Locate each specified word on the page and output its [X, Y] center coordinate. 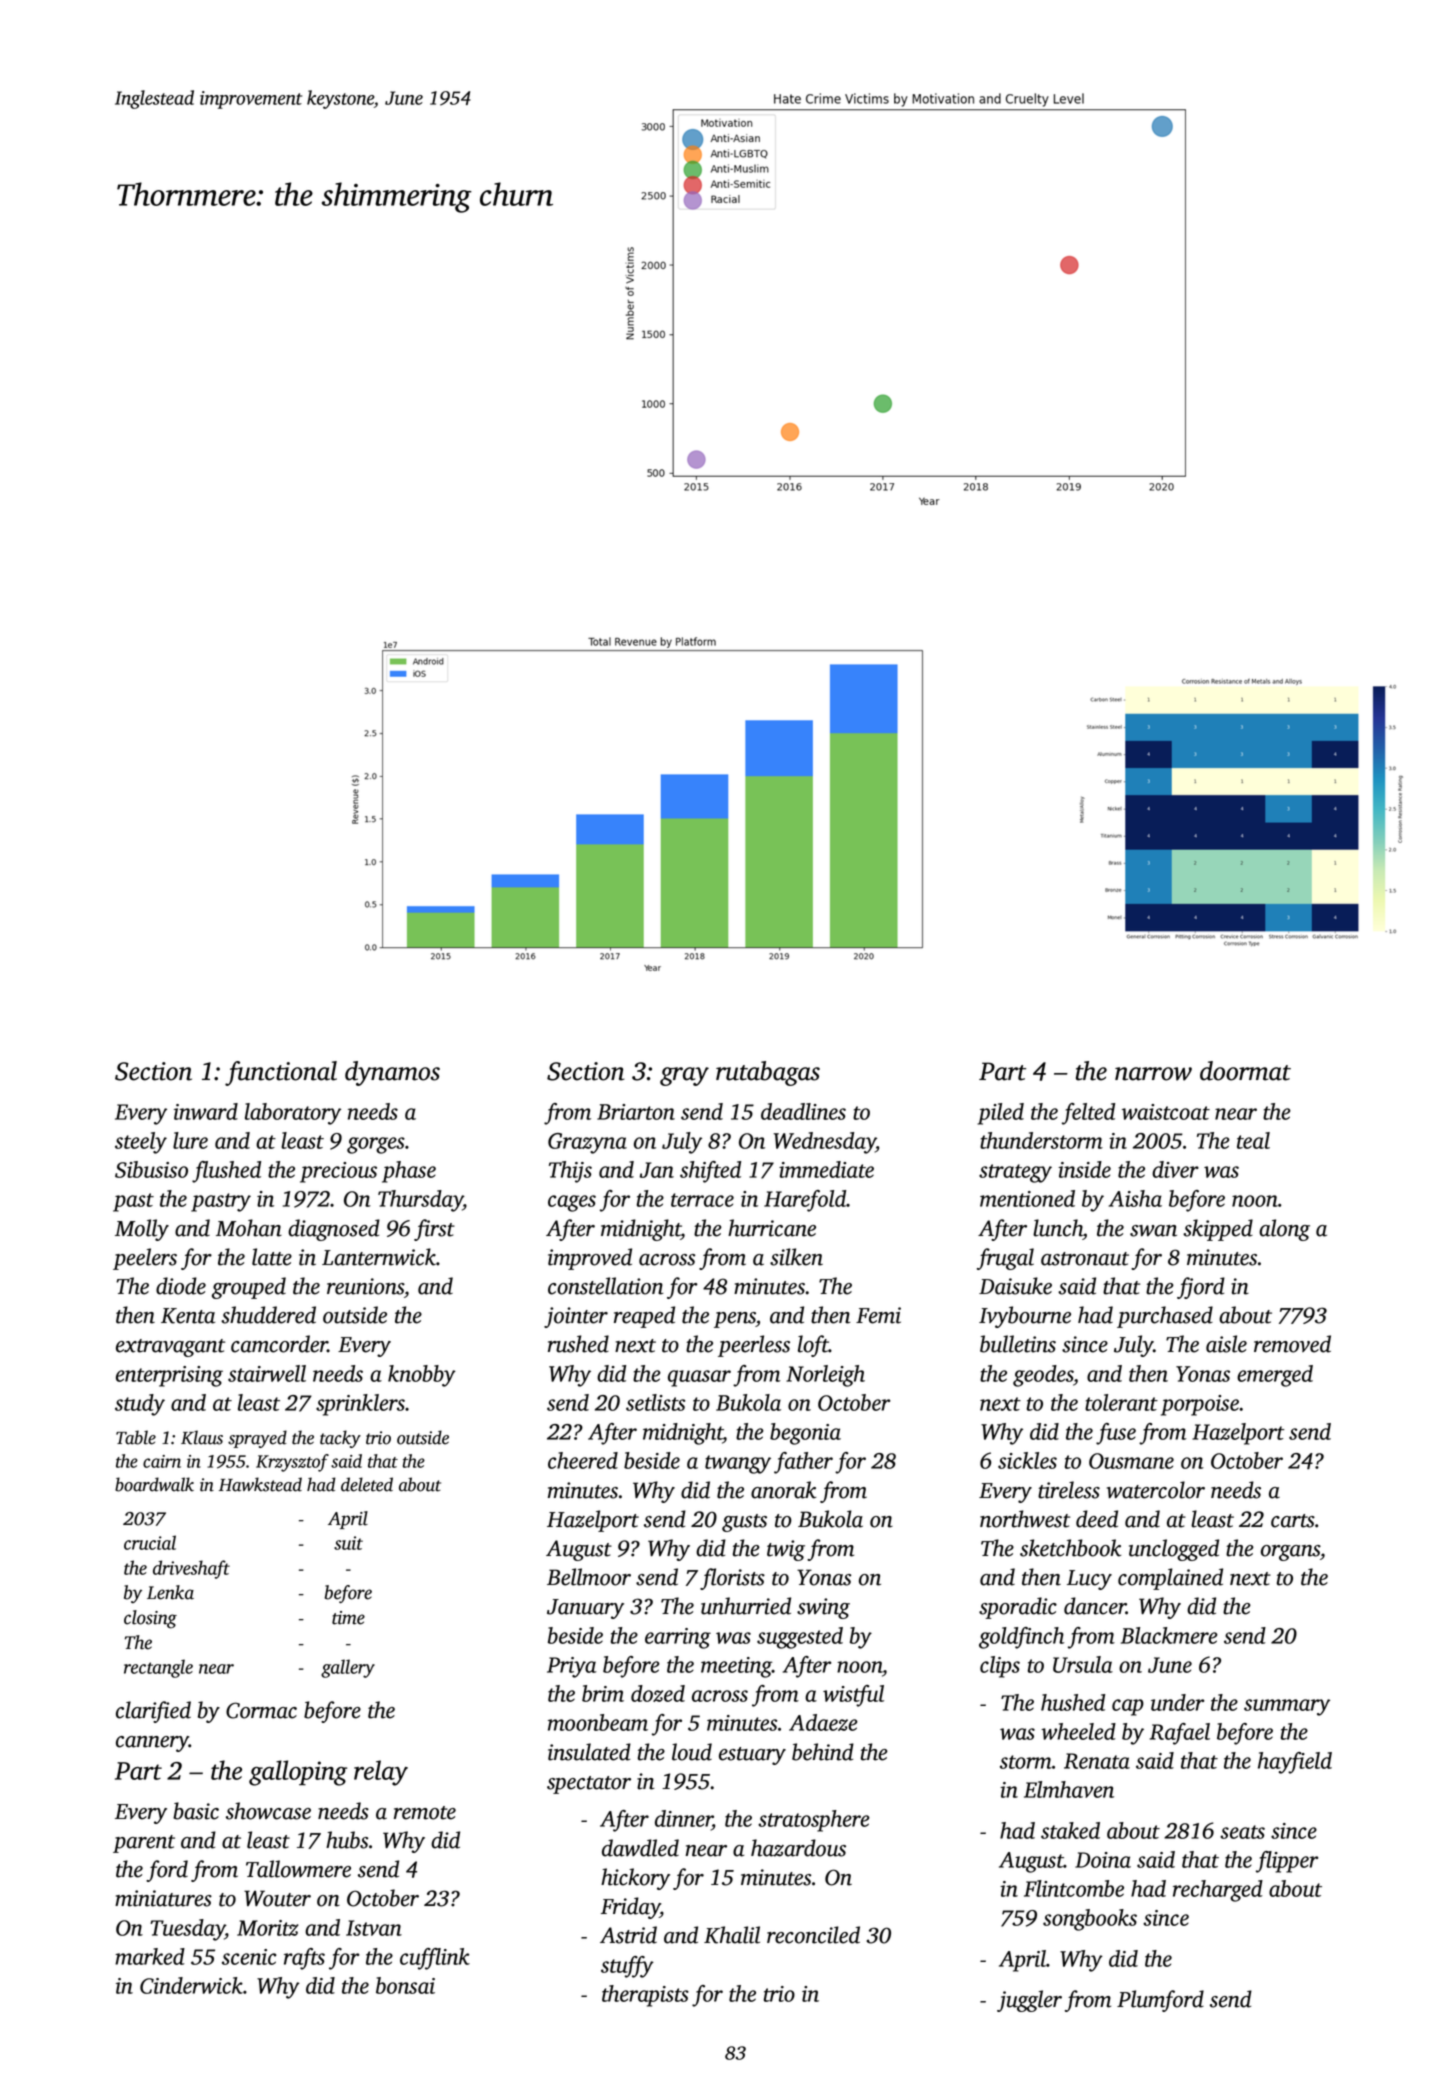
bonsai [405, 1985]
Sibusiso [151, 1169]
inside [1084, 1169]
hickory [635, 1879]
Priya [572, 1667]
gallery [348, 1668]
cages [572, 1203]
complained [1170, 1579]
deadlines [803, 1111]
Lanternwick [379, 1257]
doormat [1245, 1071]
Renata [1097, 1761]
